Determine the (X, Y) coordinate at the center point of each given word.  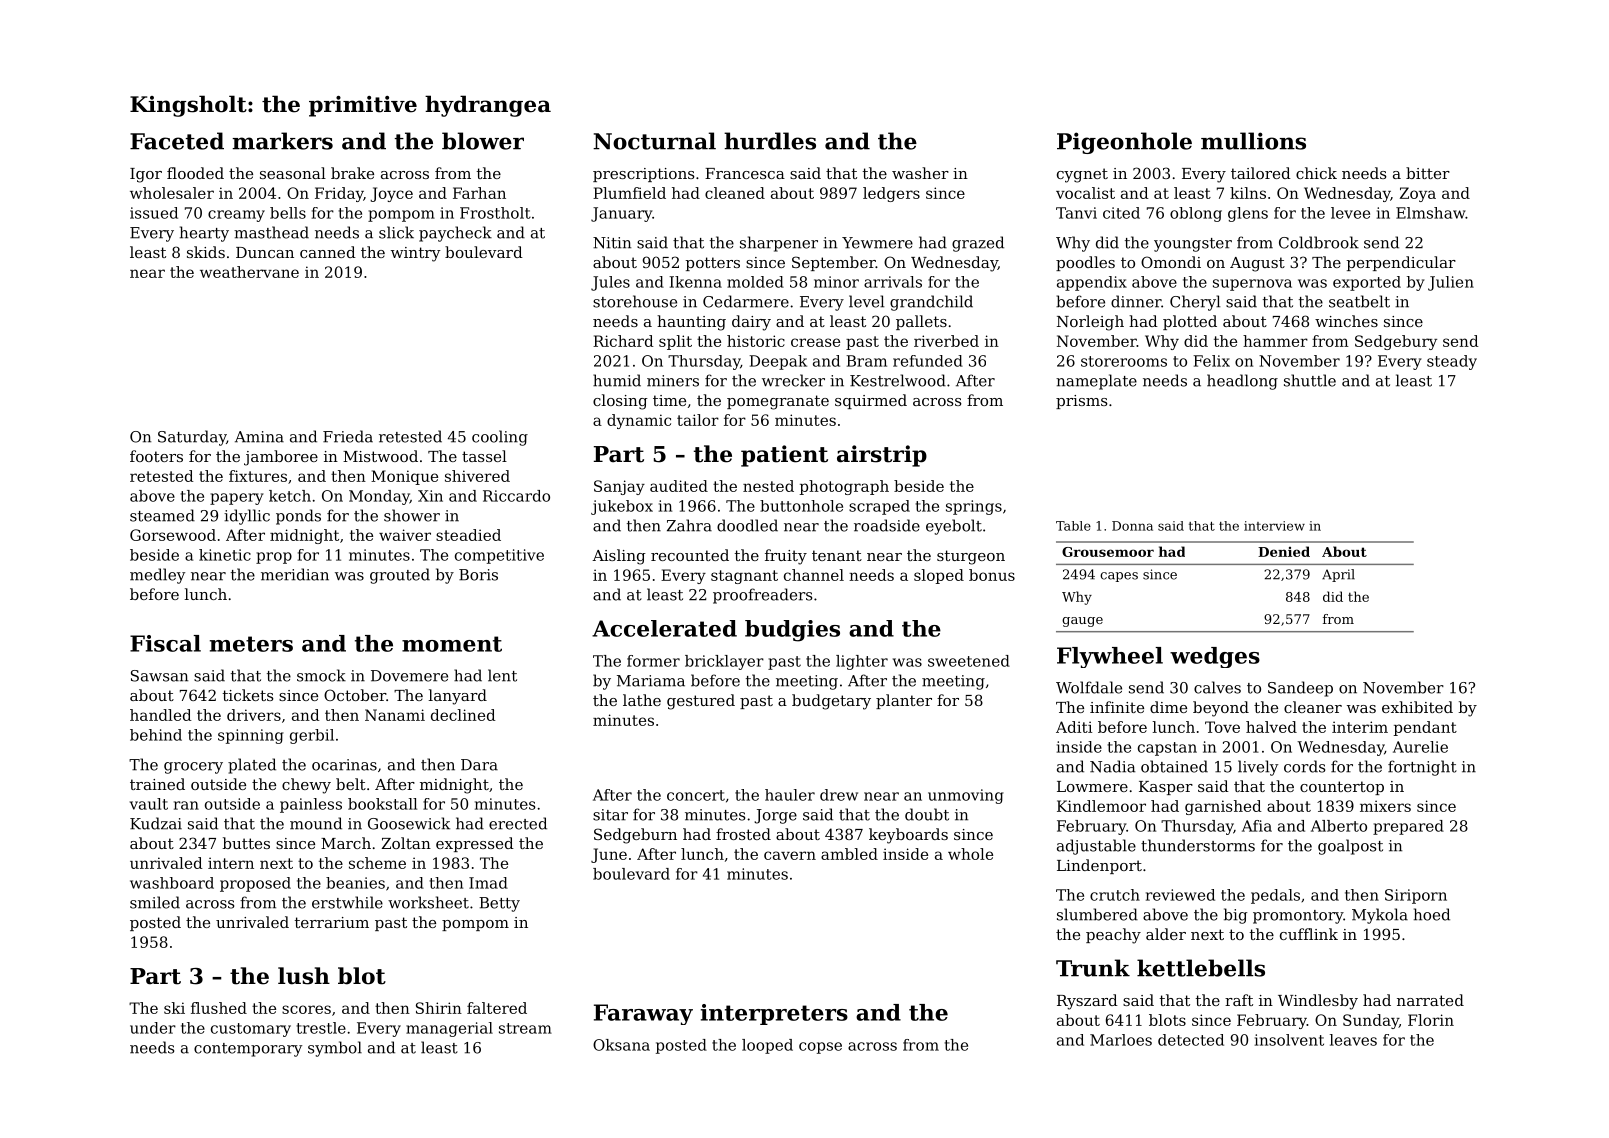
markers (282, 141)
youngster (1193, 245)
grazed (978, 244)
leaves (1353, 1040)
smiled (155, 902)
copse (820, 1048)
